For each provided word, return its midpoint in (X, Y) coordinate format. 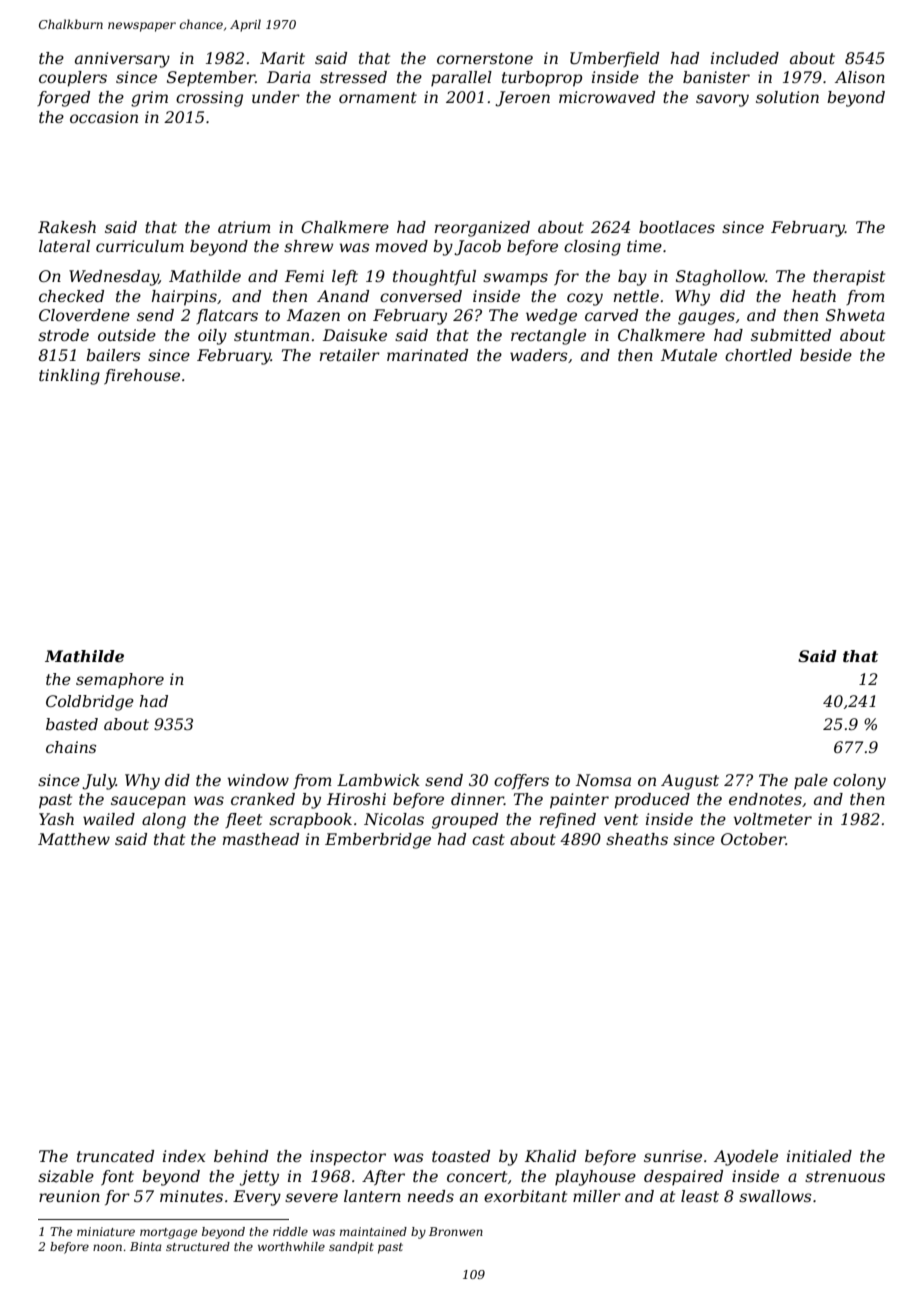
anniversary (122, 60)
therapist (849, 278)
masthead (261, 839)
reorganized (482, 229)
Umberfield (614, 59)
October (753, 839)
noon (107, 1247)
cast (488, 839)
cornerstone (485, 58)
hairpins (184, 298)
